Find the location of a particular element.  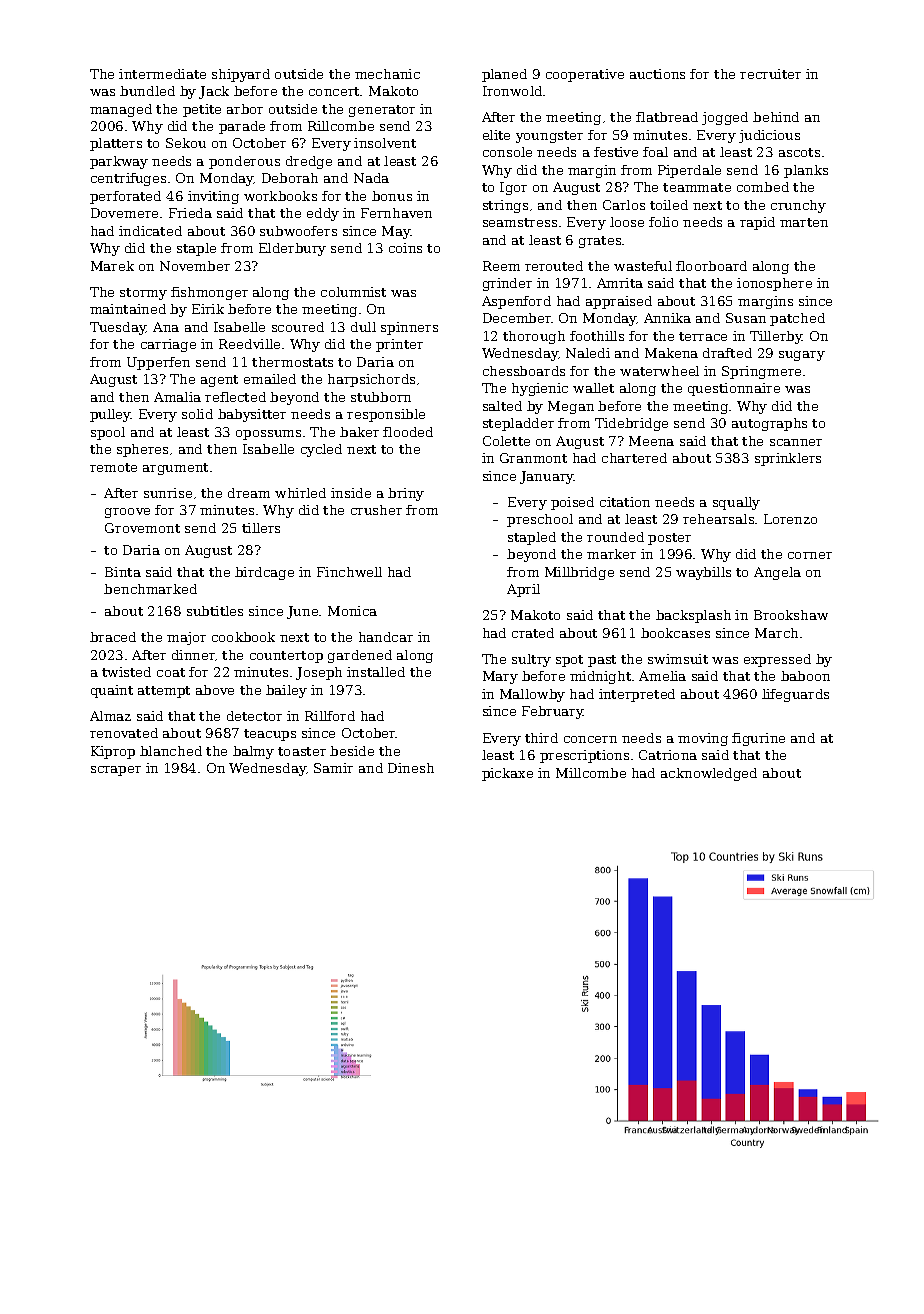

babysitter is located at coordinates (252, 415).
